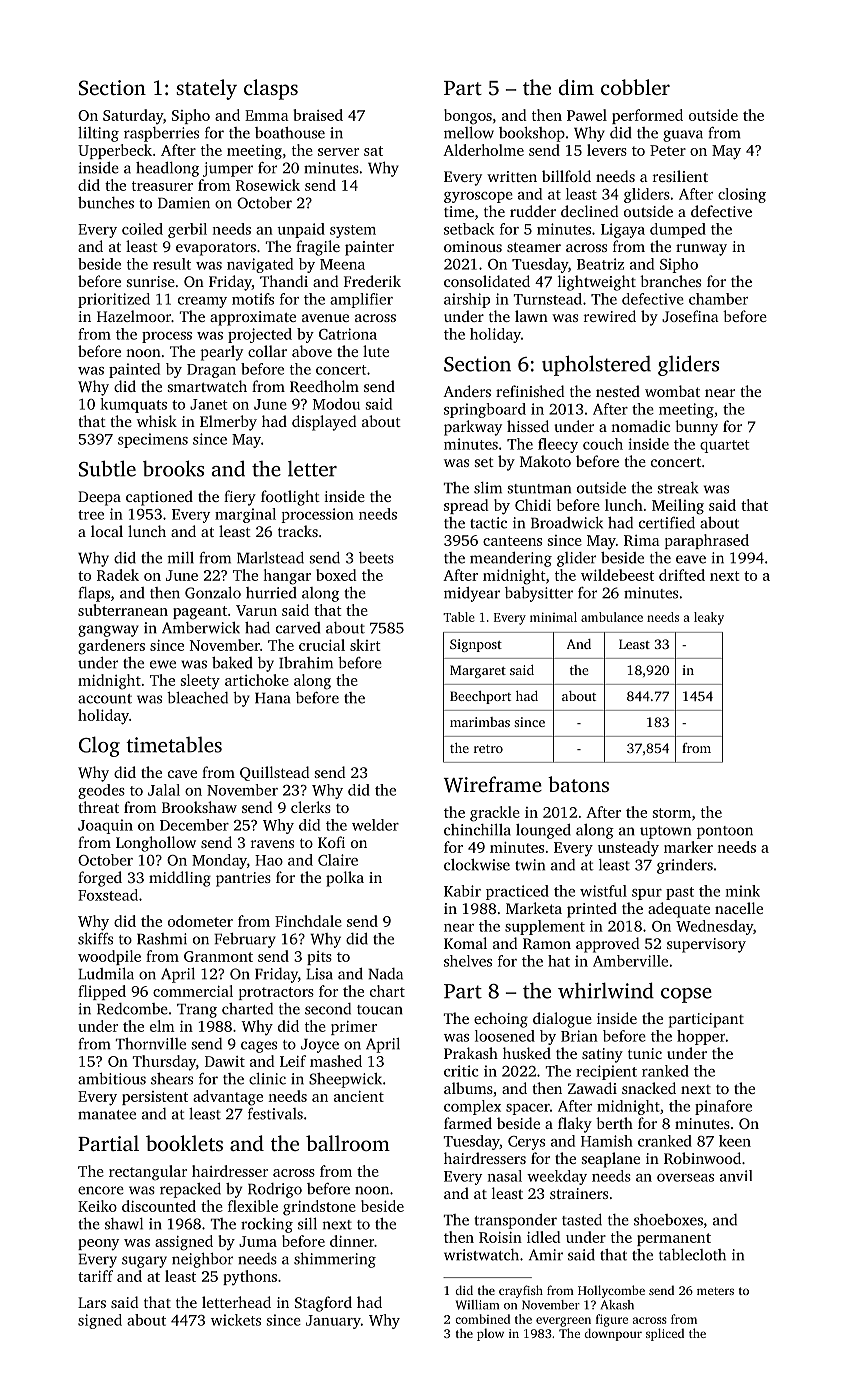 This page has width=849, height=1400. I want to click on Wednesday, so click(714, 927).
